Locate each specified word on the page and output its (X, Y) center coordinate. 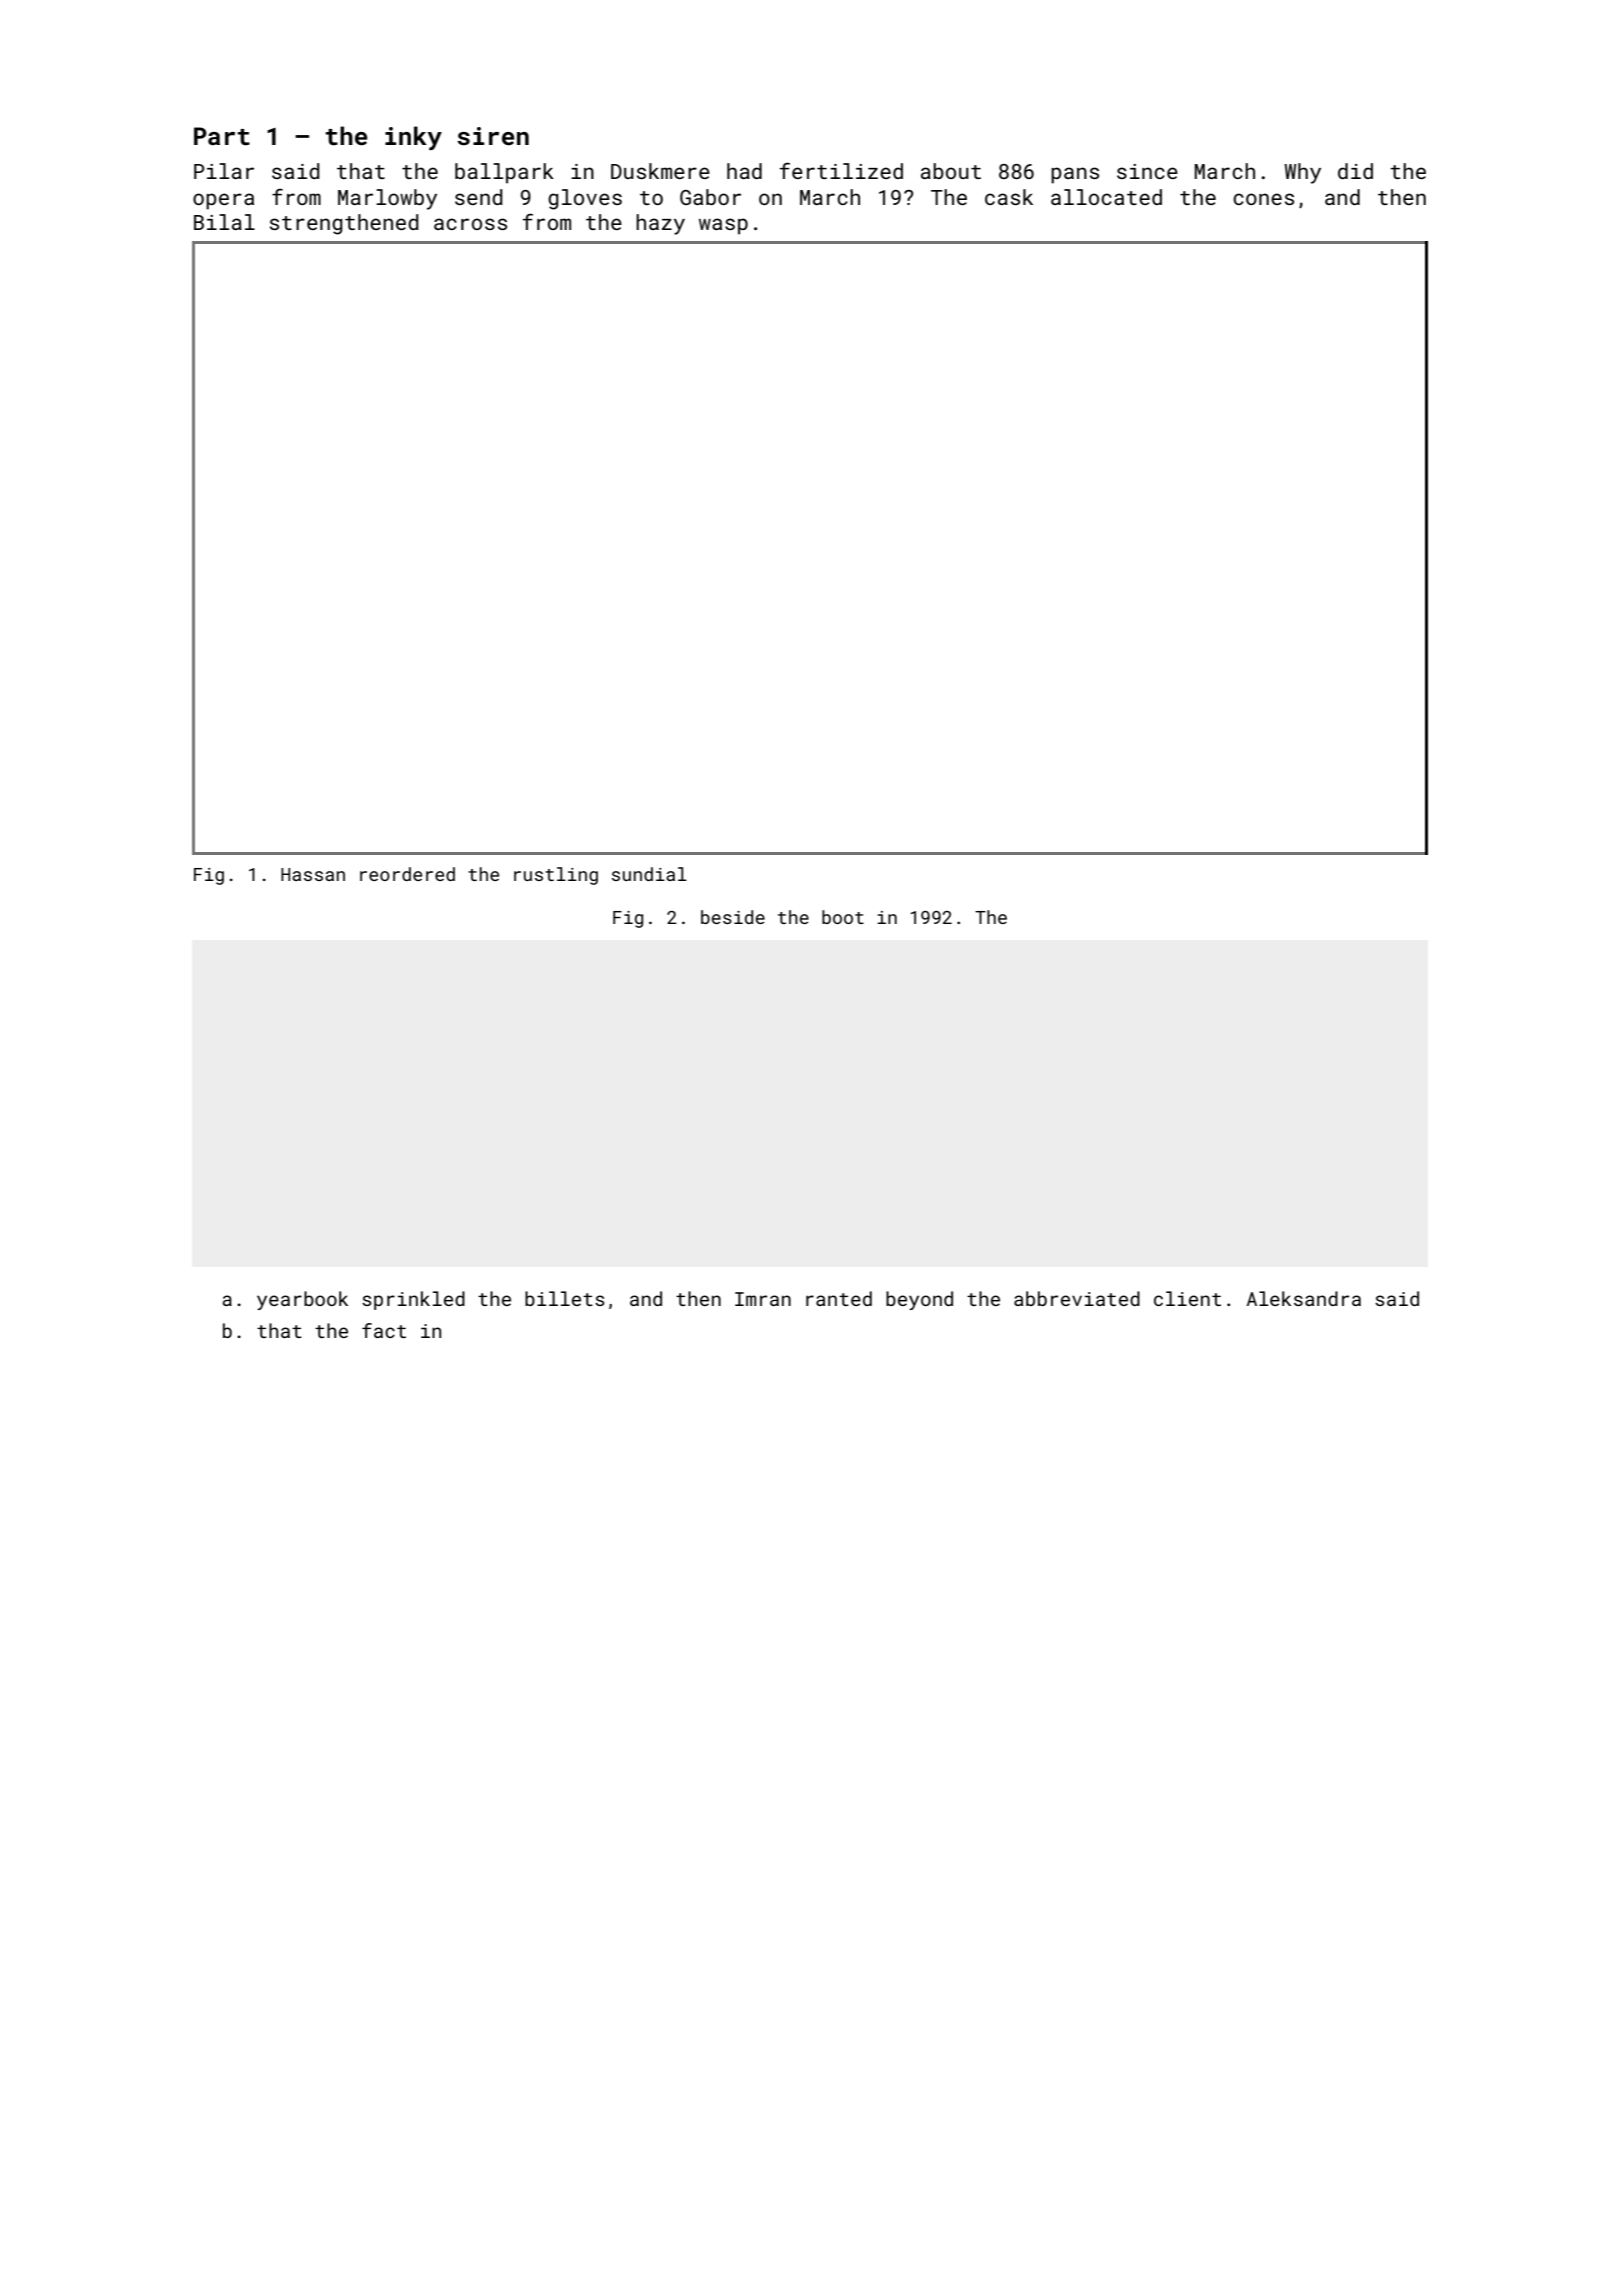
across (470, 224)
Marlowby (387, 199)
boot (843, 917)
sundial (649, 874)
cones (1263, 199)
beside (733, 917)
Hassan (313, 874)
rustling (556, 876)
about (951, 171)
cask (1009, 197)
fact (384, 1330)
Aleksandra (1304, 1298)
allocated (1106, 197)
